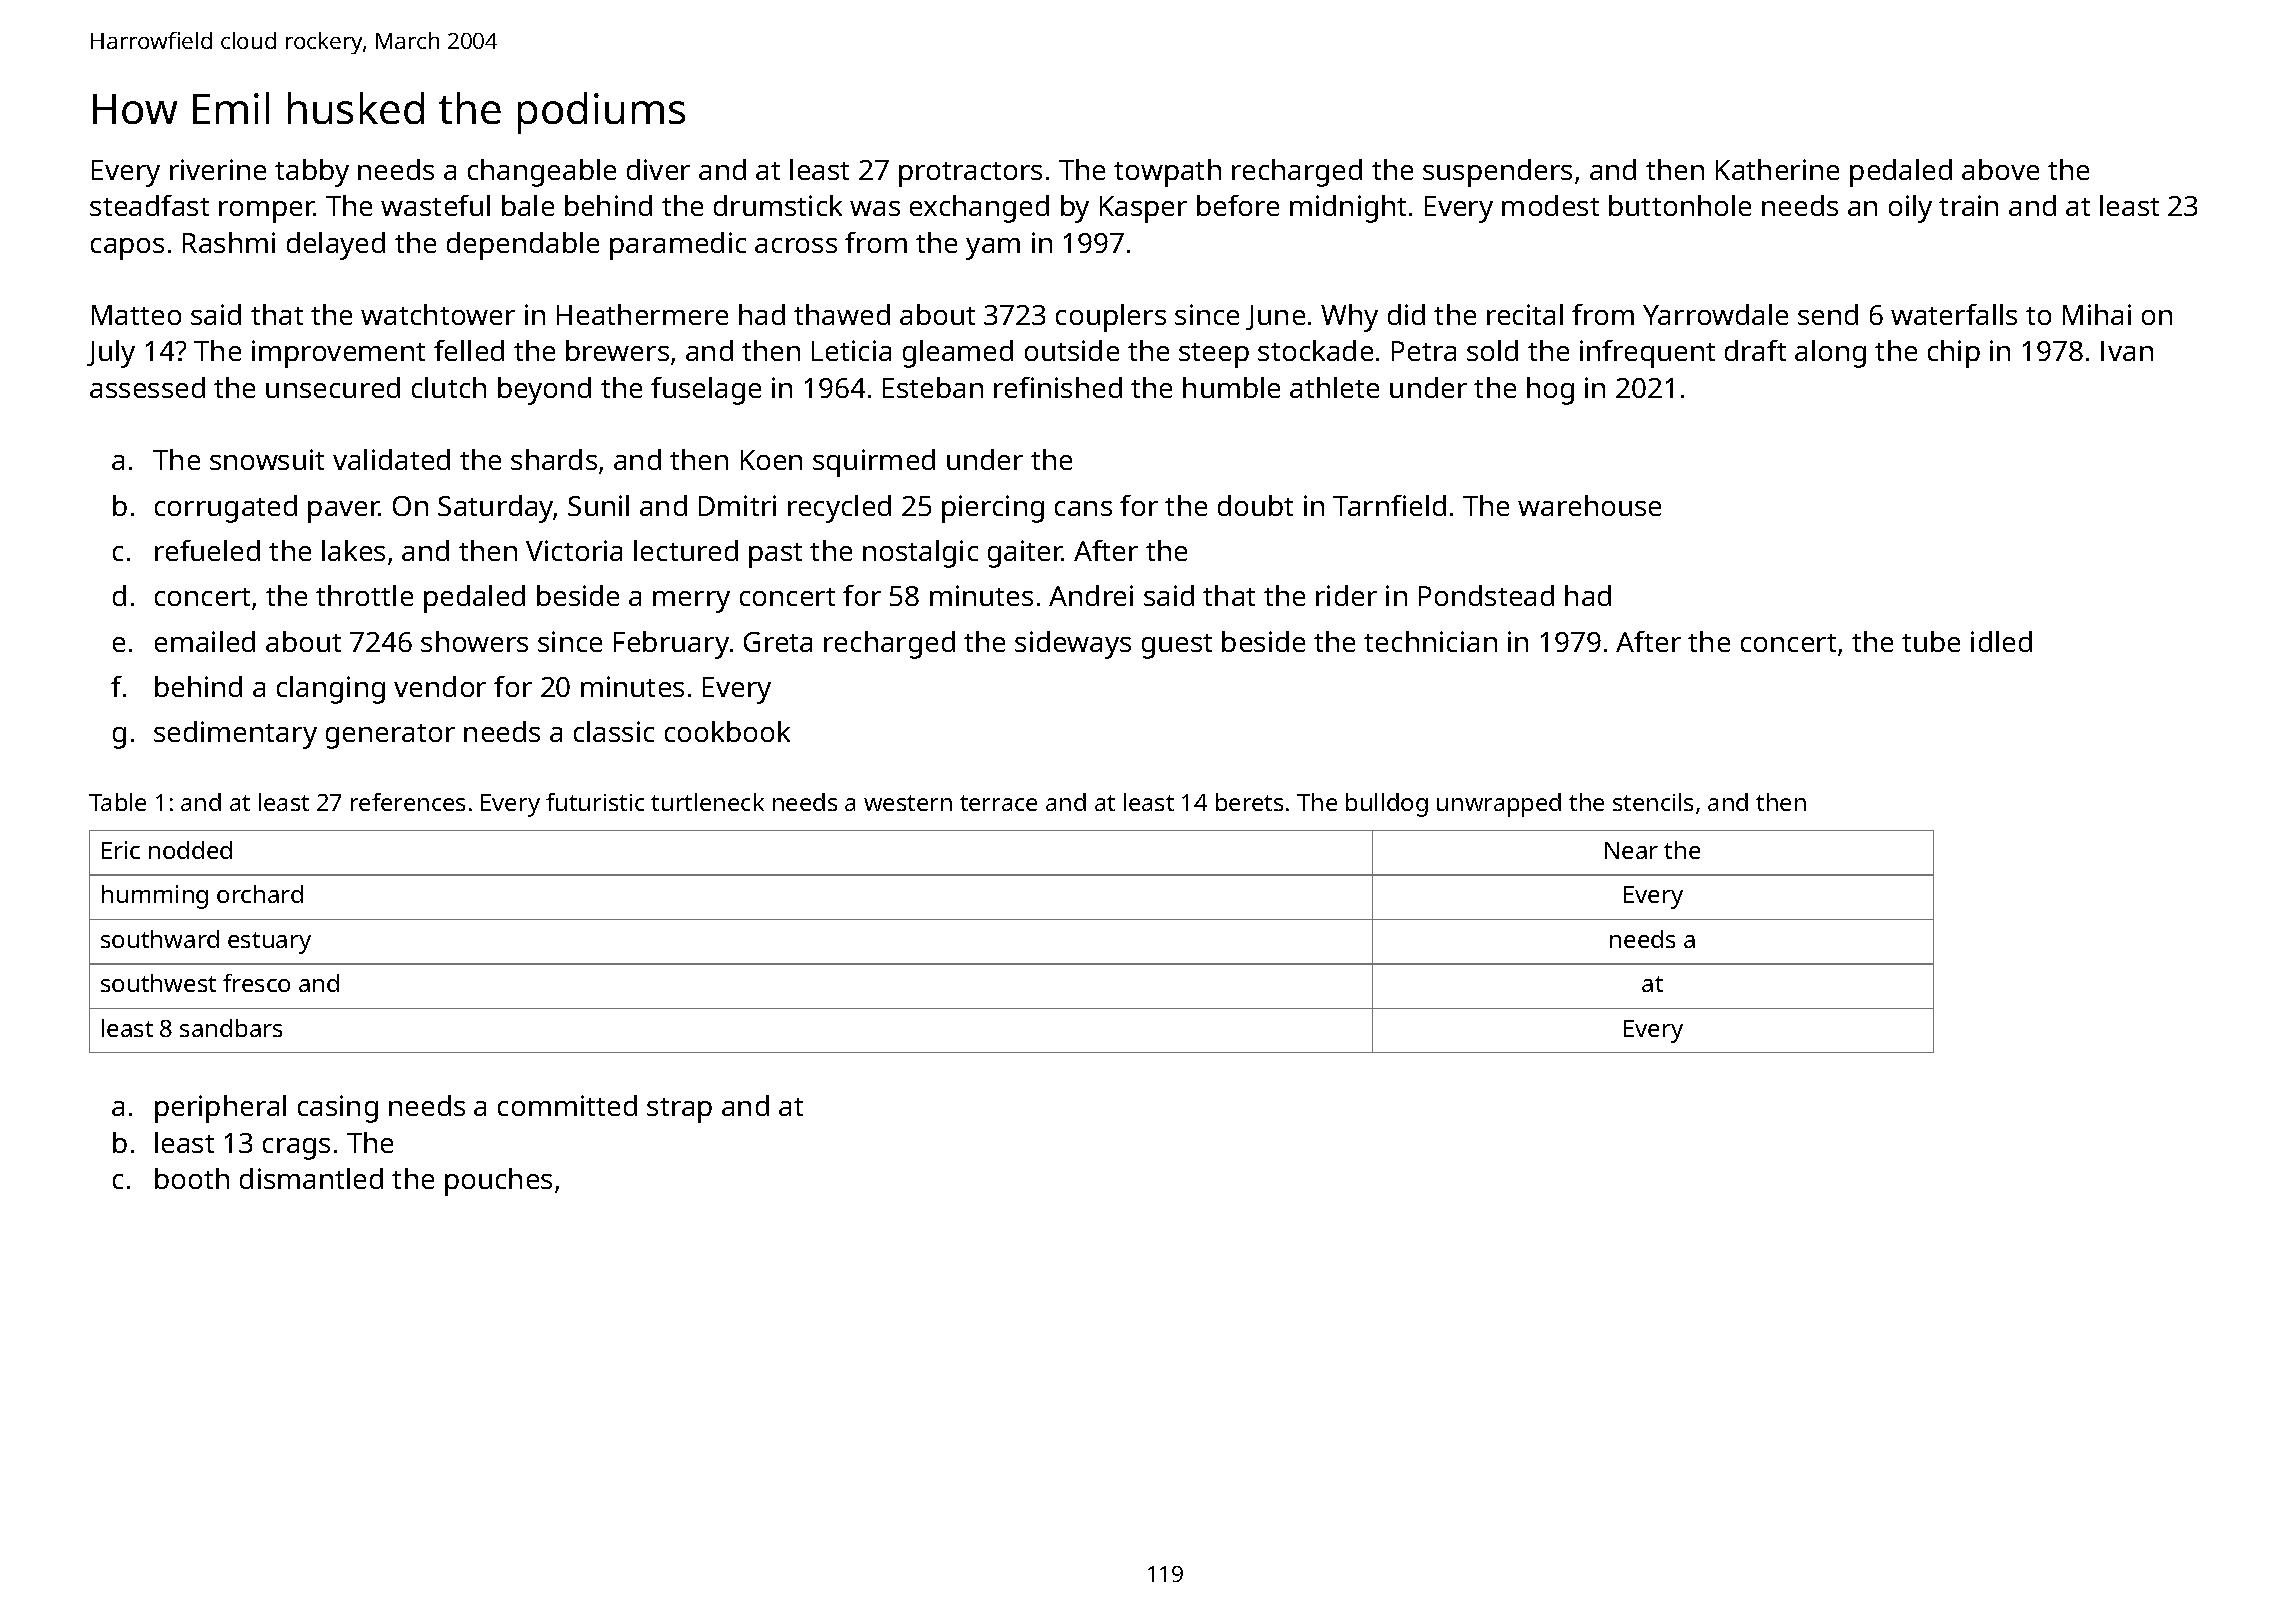 Image resolution: width=2292 pixels, height=1620 pixels. I want to click on committed, so click(567, 1105).
